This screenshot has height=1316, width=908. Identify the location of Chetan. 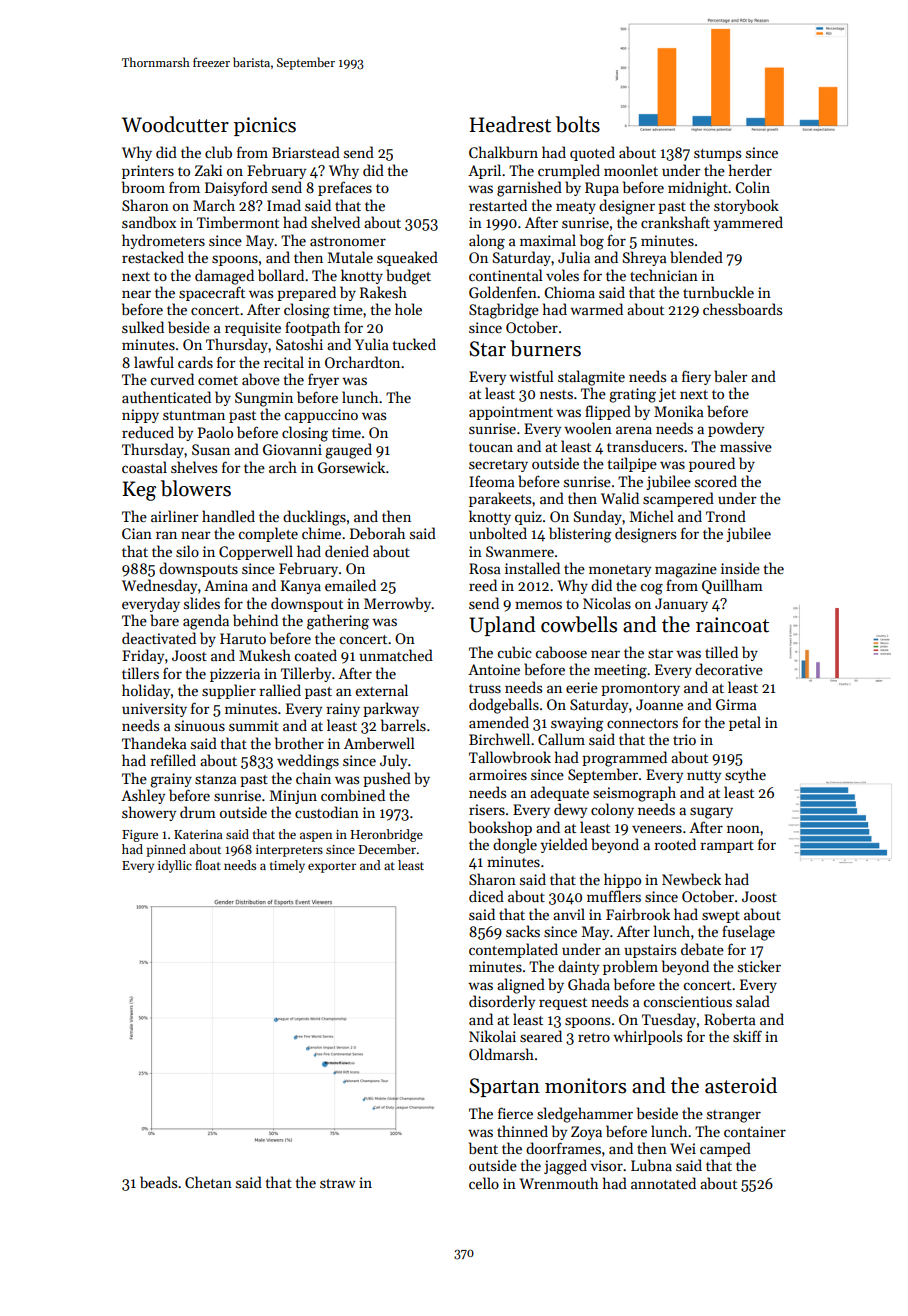
(208, 1182).
